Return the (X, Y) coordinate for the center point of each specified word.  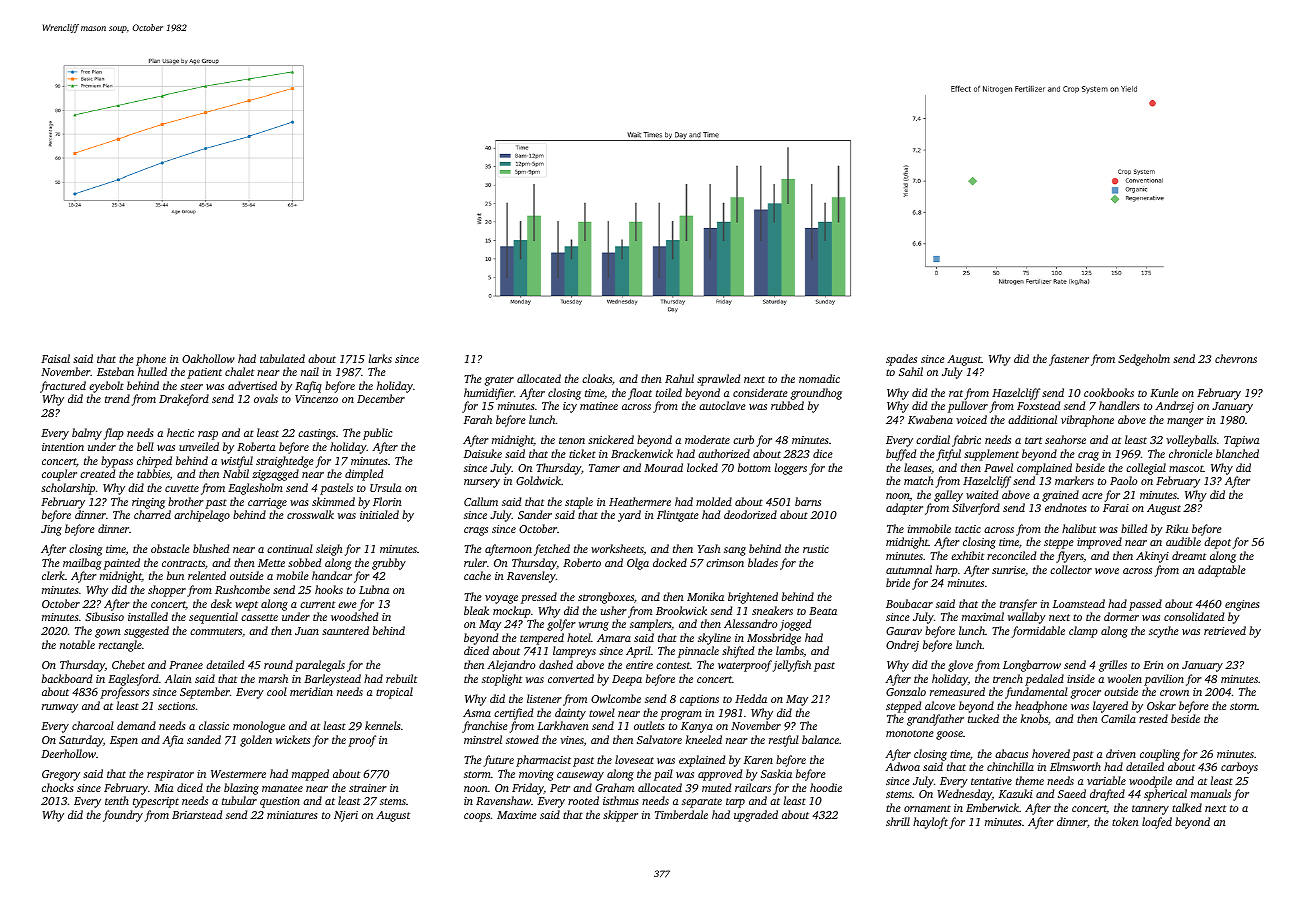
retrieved (1225, 630)
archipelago (202, 516)
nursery (482, 483)
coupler (59, 475)
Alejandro (511, 666)
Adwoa (902, 766)
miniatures (292, 815)
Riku (1177, 528)
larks (380, 358)
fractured (63, 387)
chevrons (1236, 358)
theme (1030, 780)
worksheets (617, 549)
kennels (382, 725)
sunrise (1008, 570)
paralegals (320, 666)
